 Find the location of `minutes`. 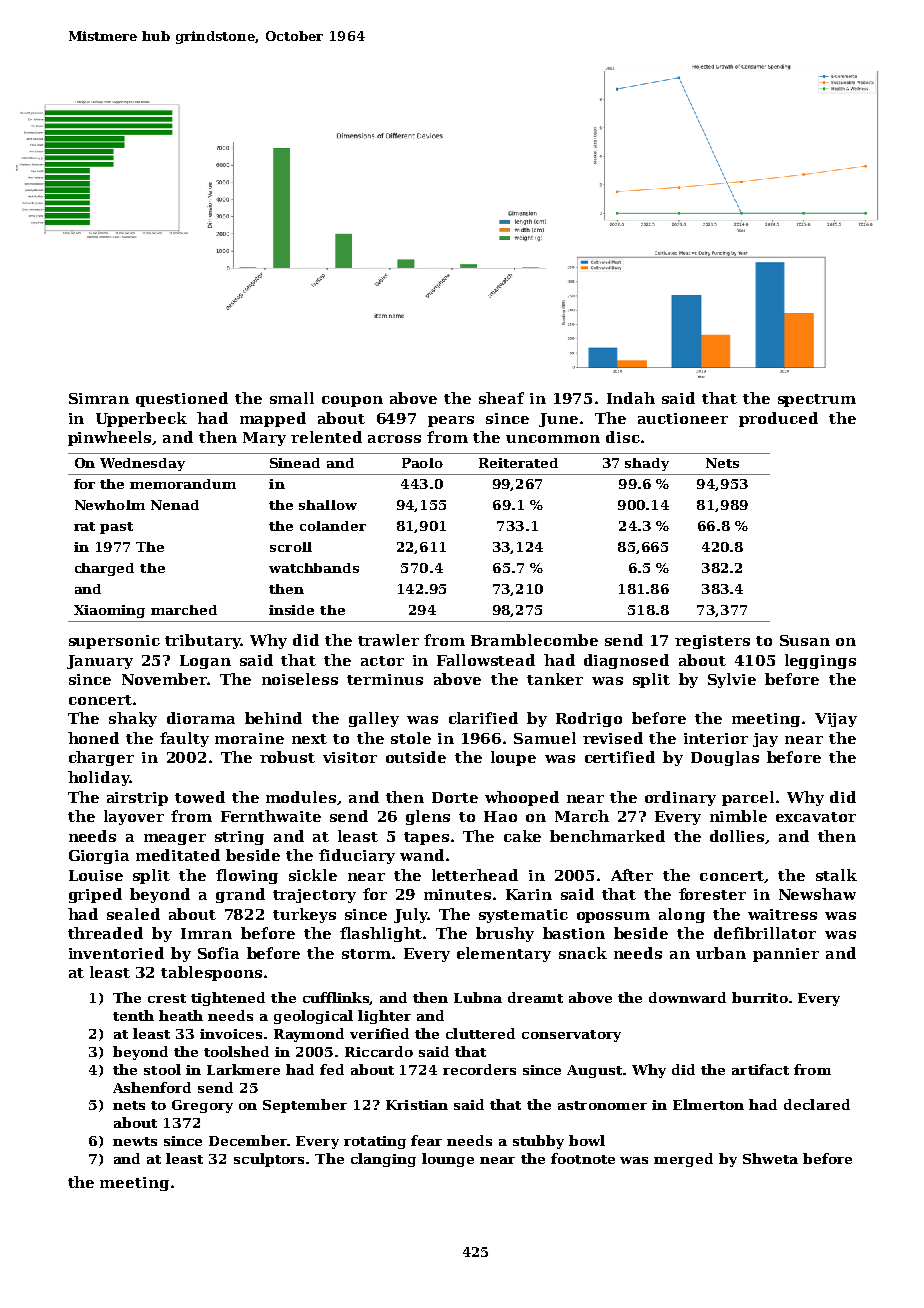

minutes is located at coordinates (457, 894).
